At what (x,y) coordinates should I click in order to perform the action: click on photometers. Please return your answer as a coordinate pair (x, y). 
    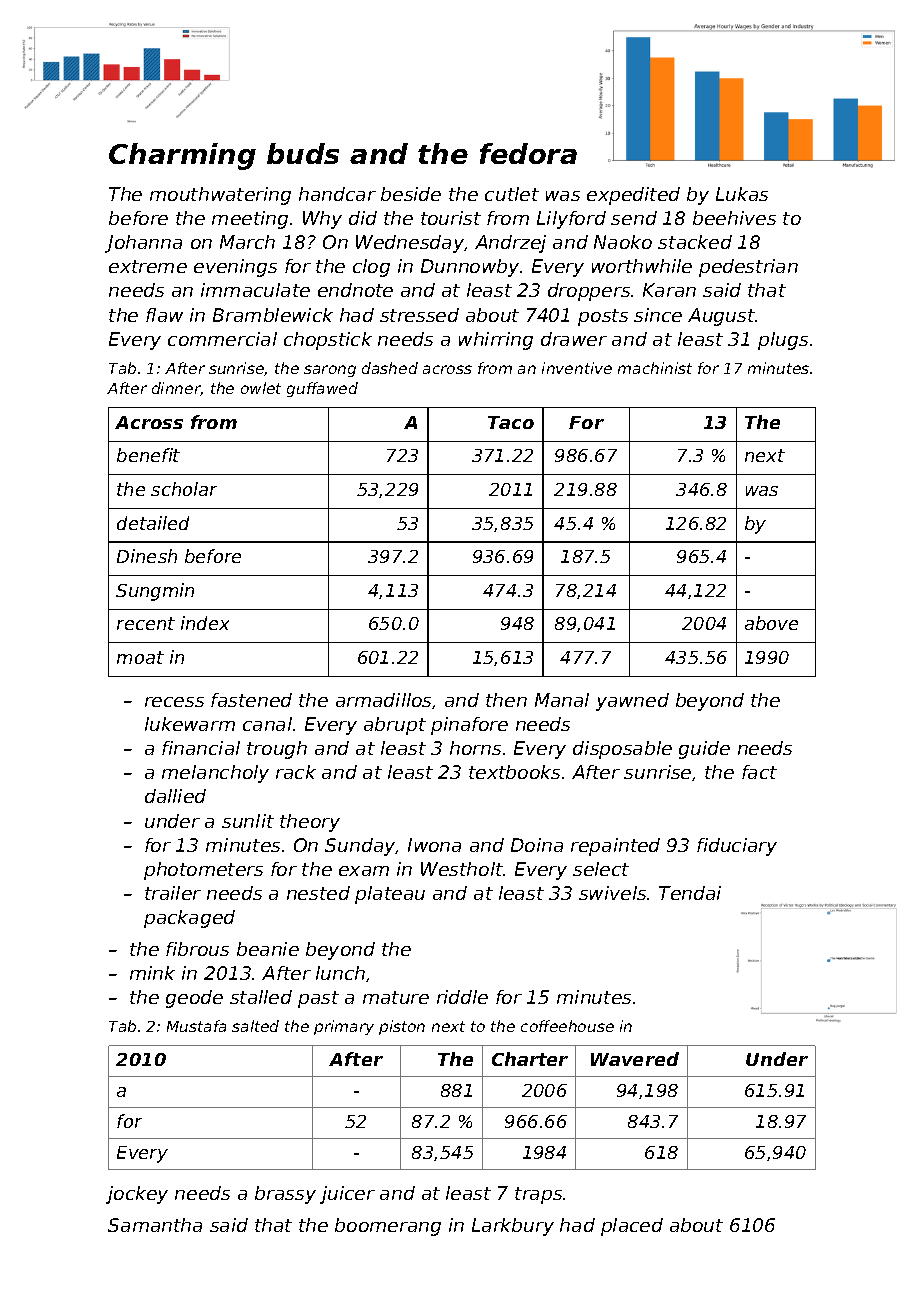
    Looking at the image, I should click on (203, 871).
